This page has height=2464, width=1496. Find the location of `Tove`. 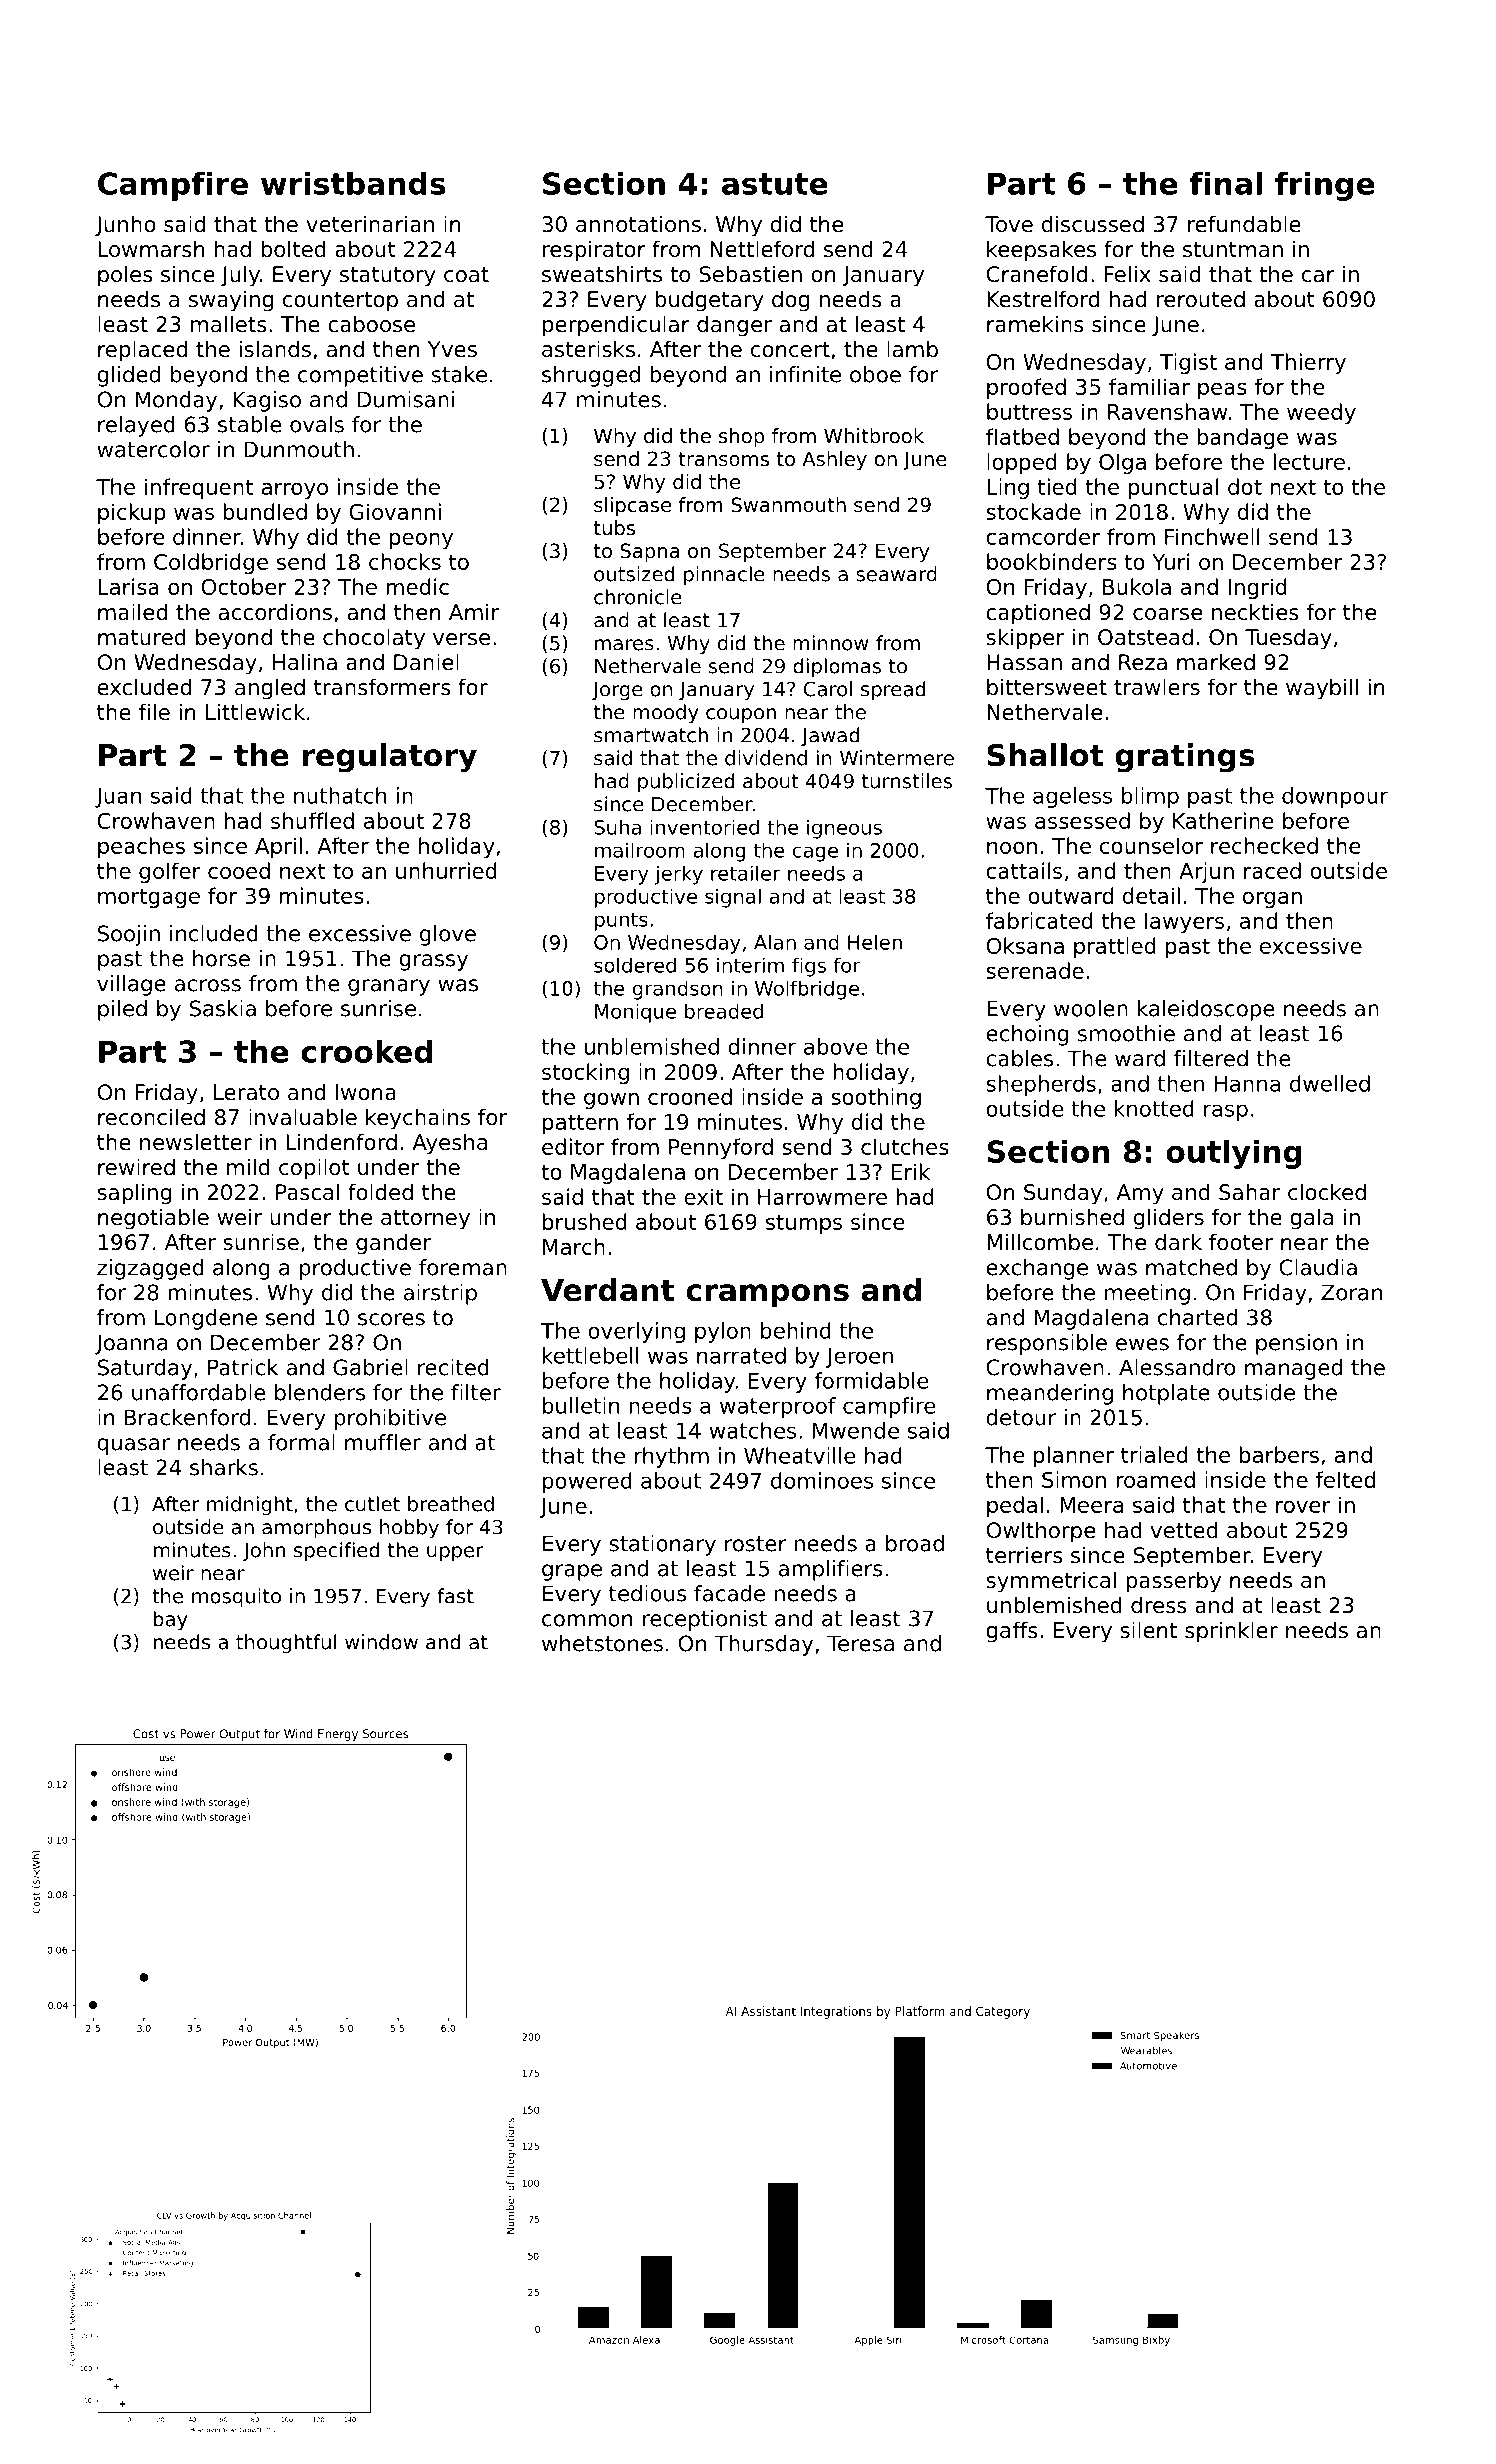

Tove is located at coordinates (1009, 224).
